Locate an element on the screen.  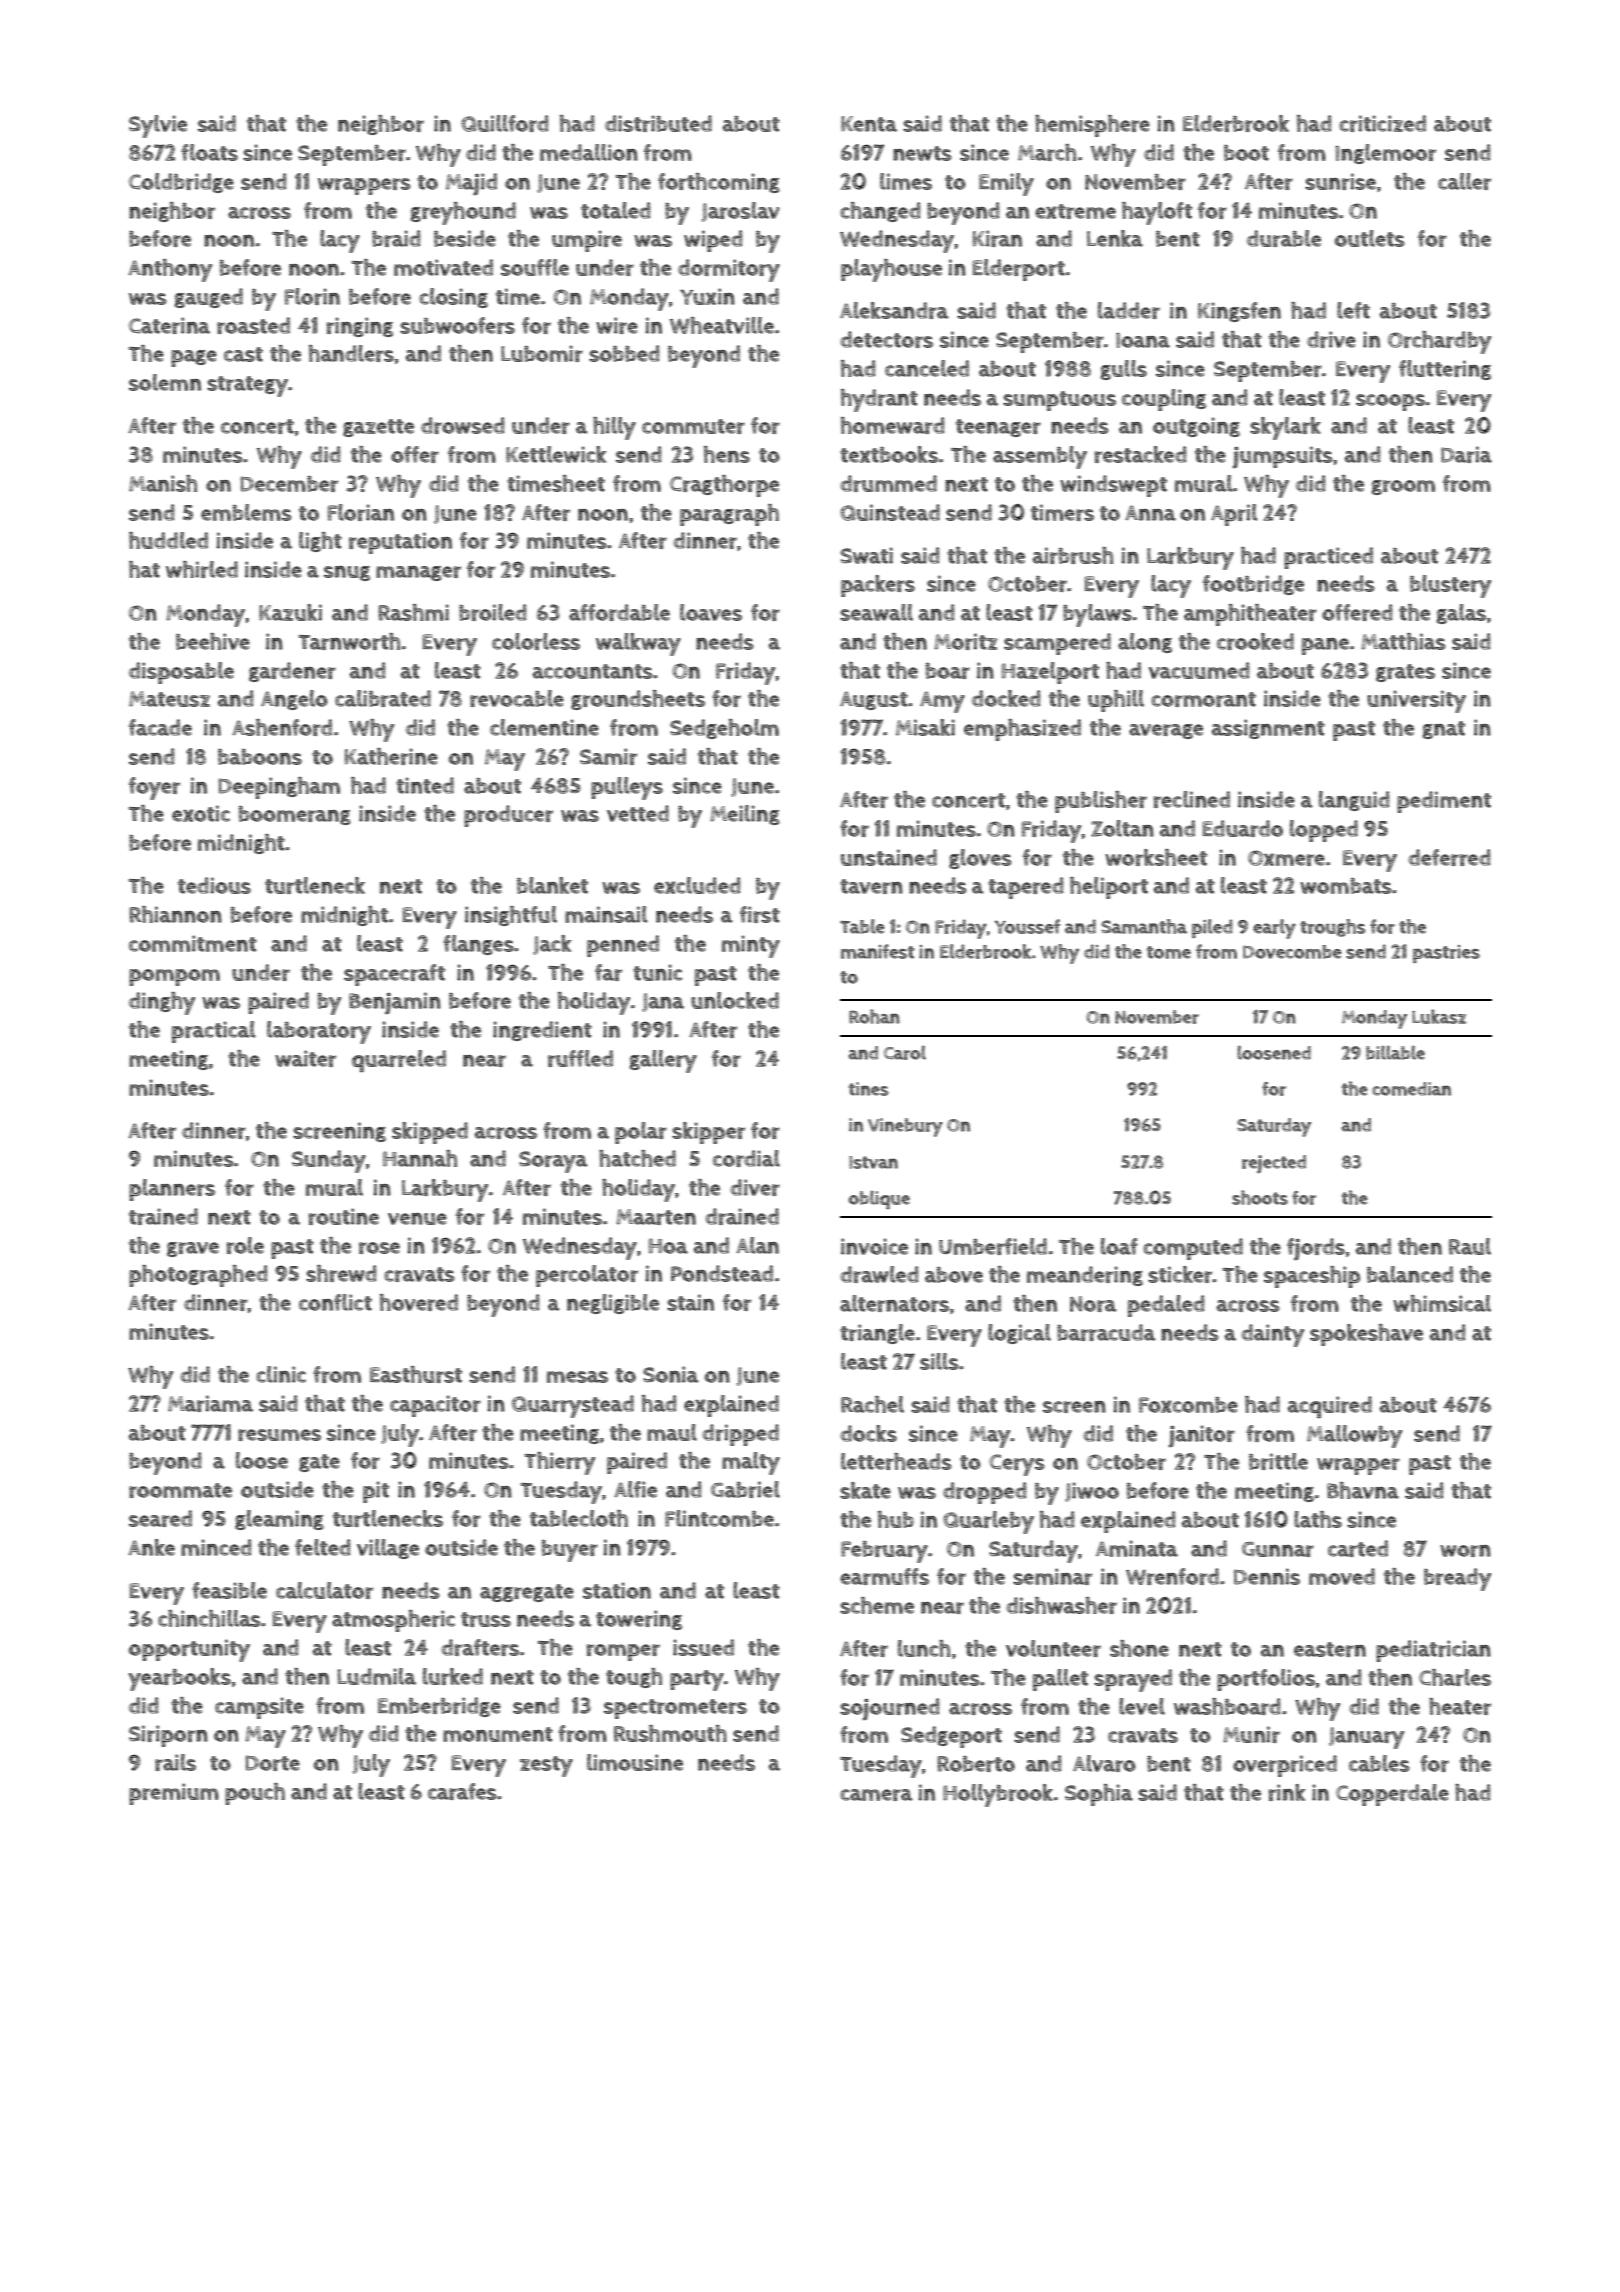
Rohan is located at coordinates (874, 1016).
